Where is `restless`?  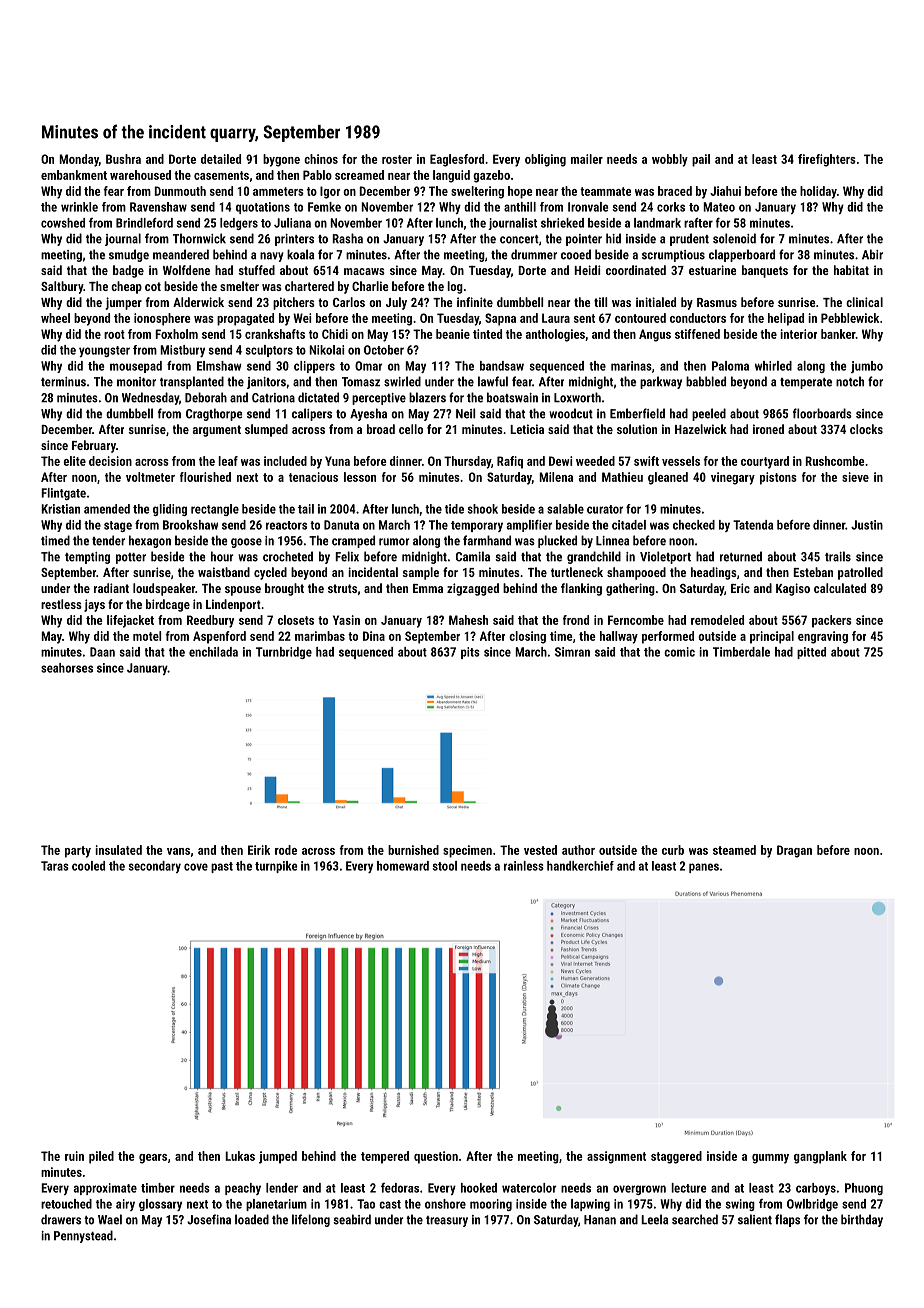 restless is located at coordinates (61, 604).
